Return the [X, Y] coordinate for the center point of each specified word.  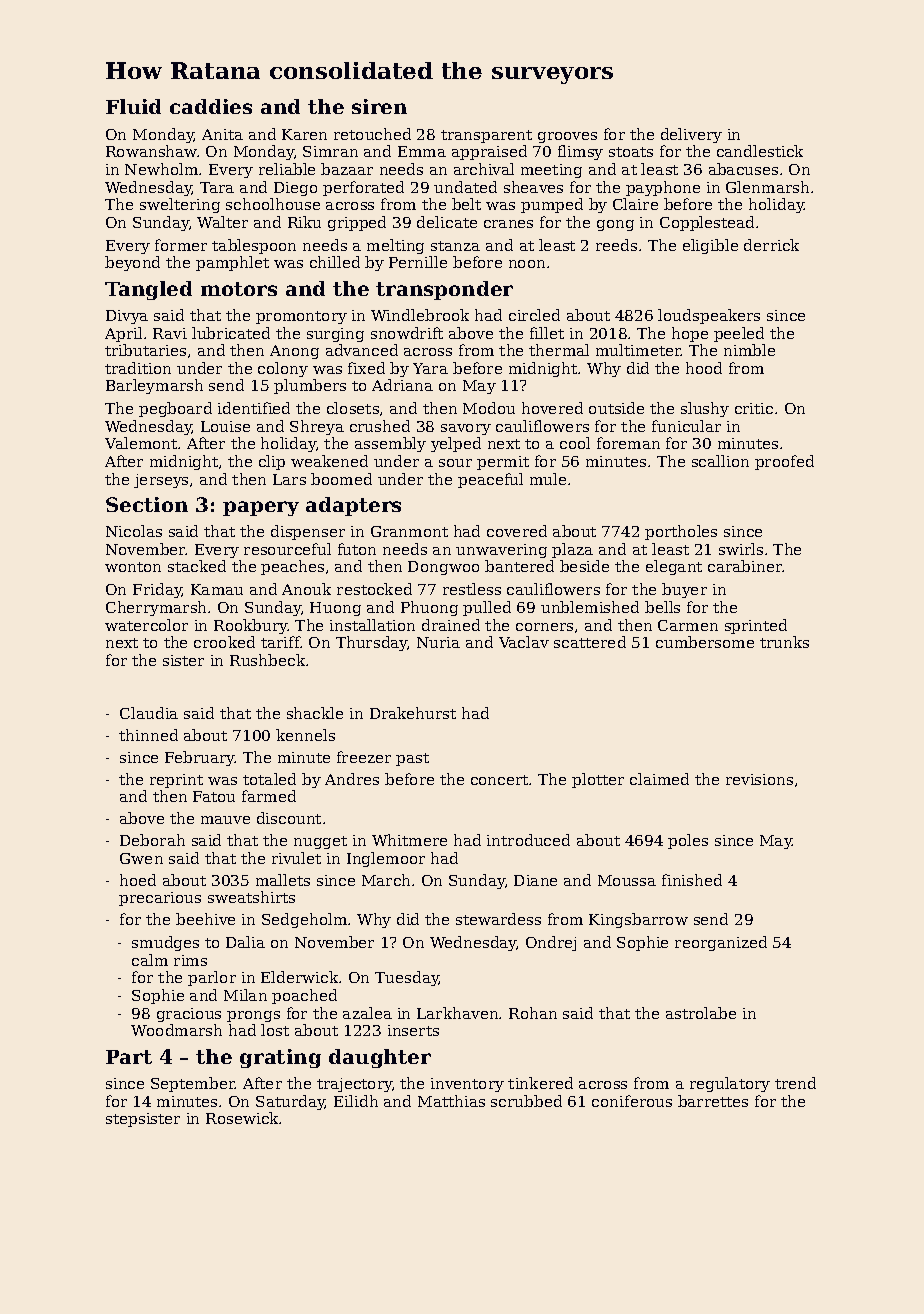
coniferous [632, 1101]
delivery [691, 135]
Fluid [133, 106]
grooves [567, 137]
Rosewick [243, 1118]
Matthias [451, 1101]
